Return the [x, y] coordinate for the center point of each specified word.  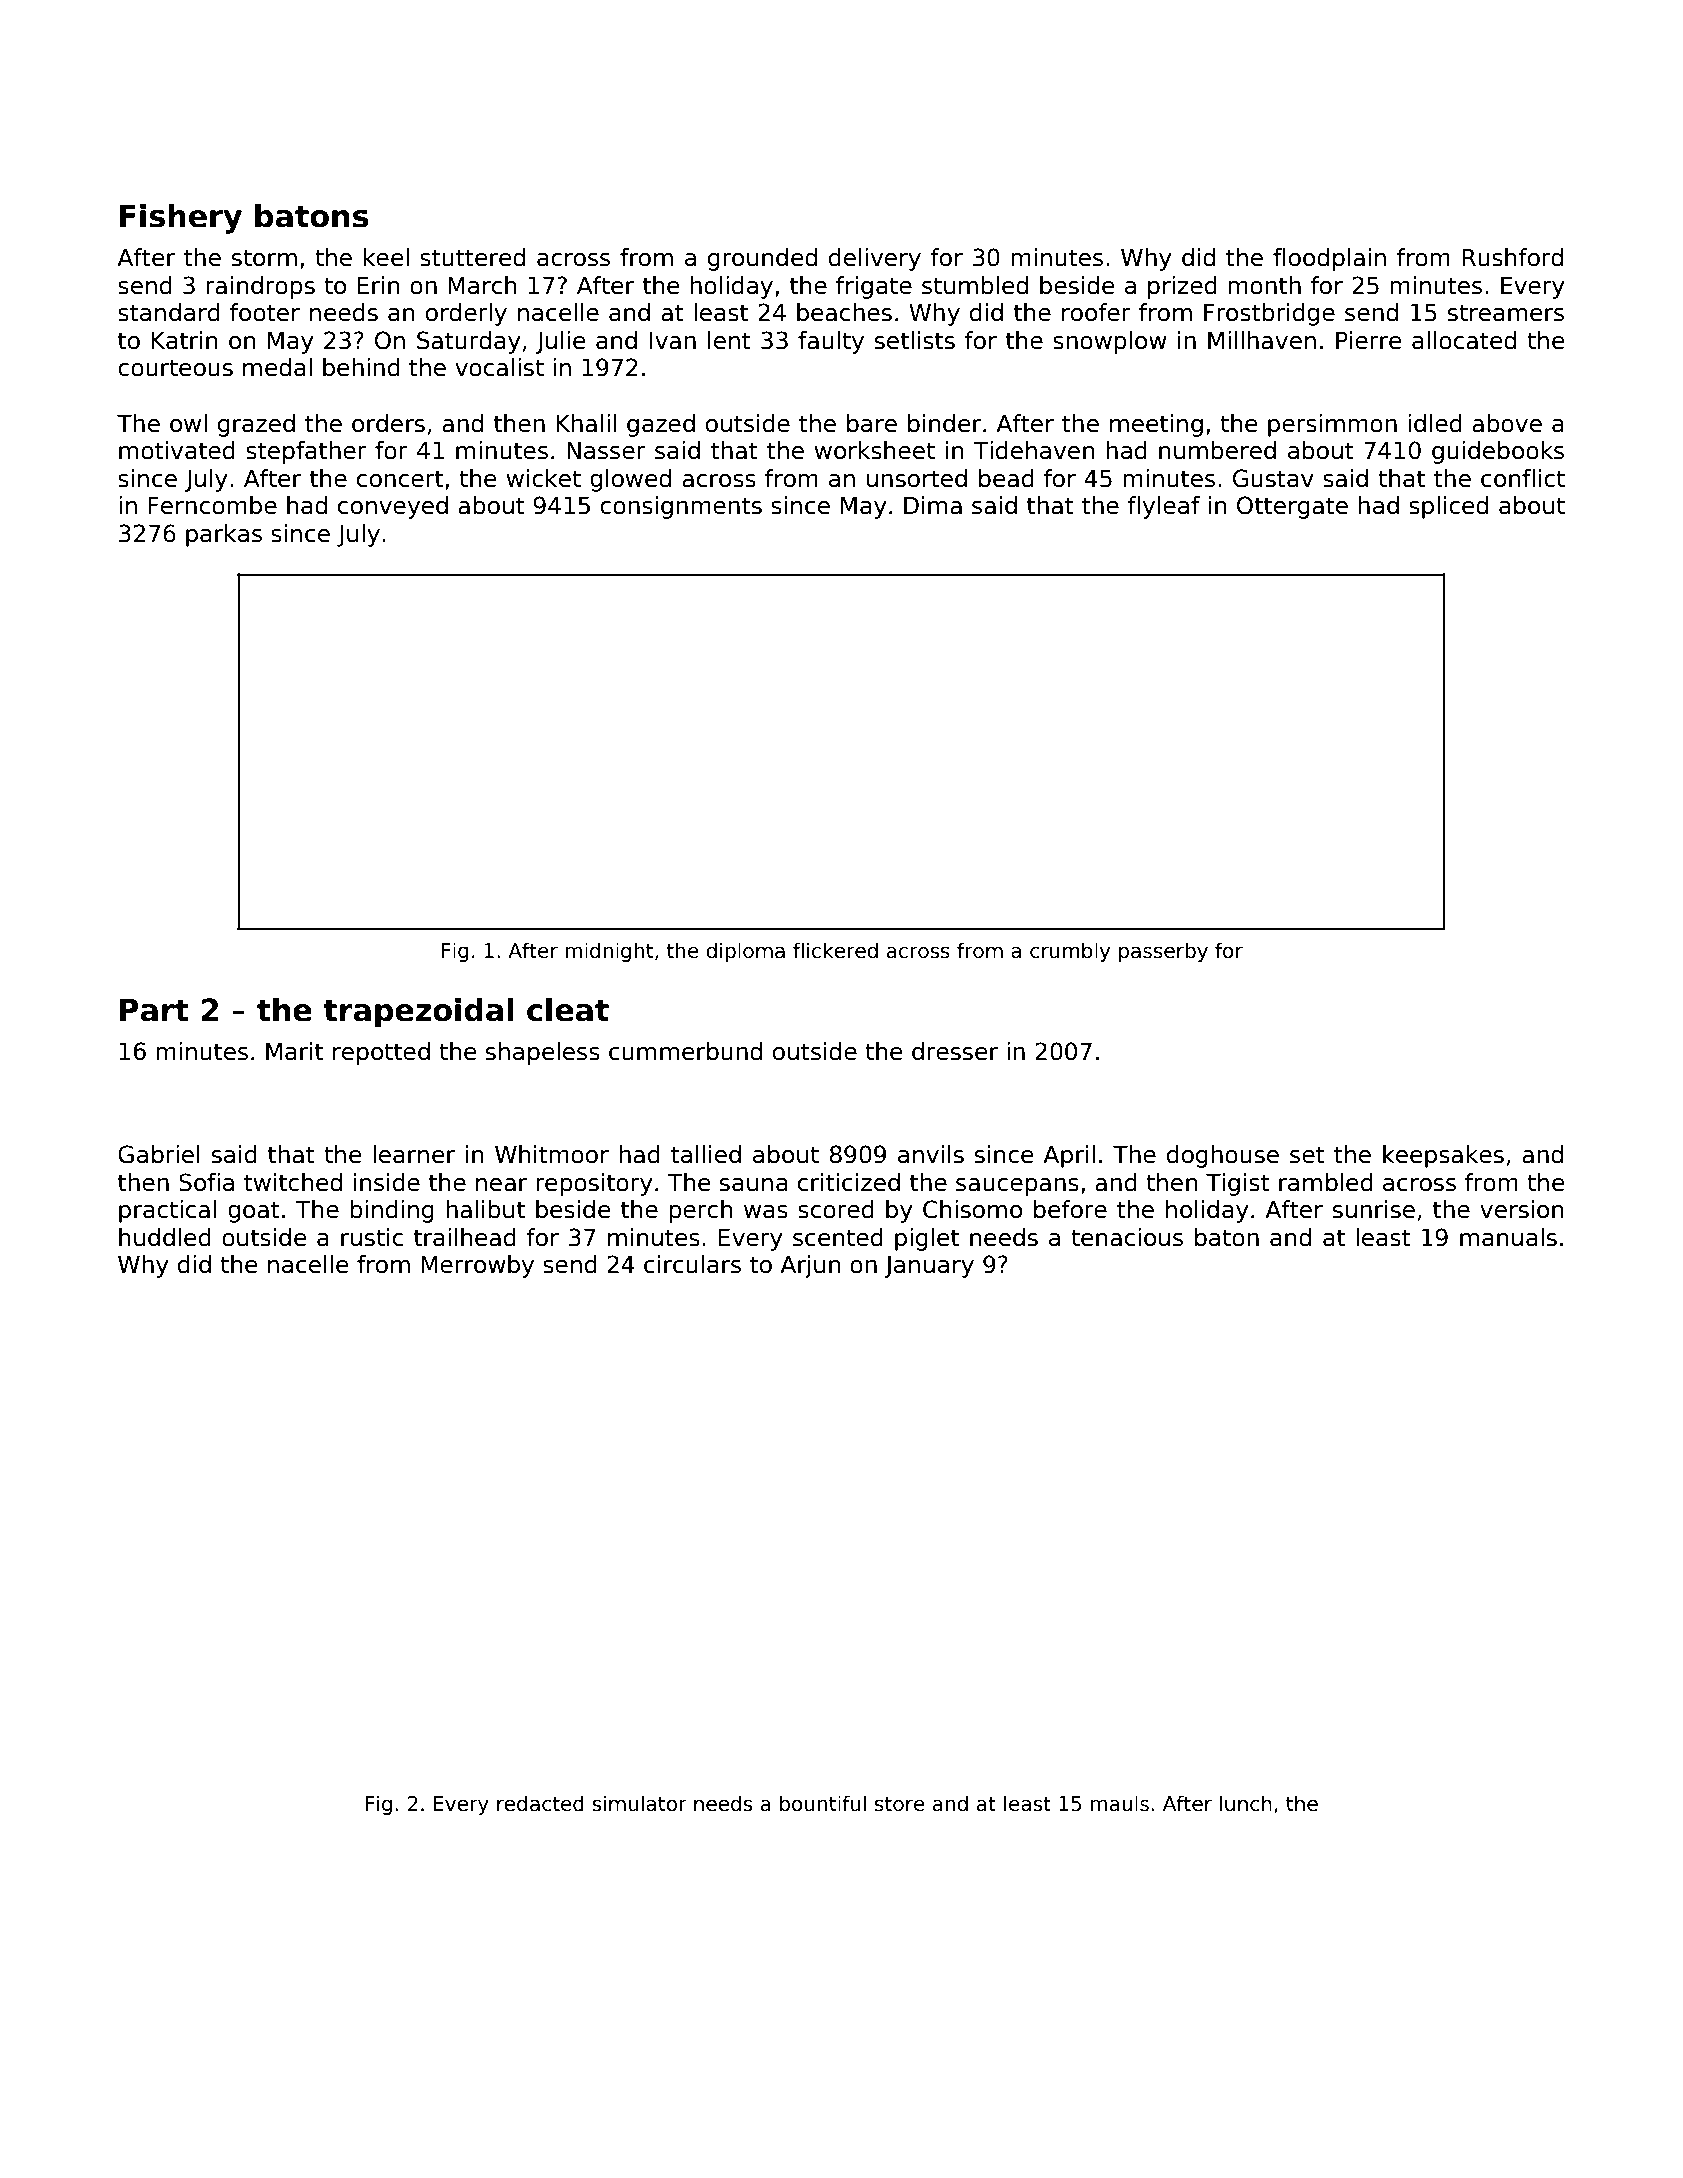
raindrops [260, 287]
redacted [540, 1803]
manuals [1508, 1237]
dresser [955, 1051]
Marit [294, 1051]
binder [944, 423]
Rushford [1512, 257]
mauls [1119, 1803]
